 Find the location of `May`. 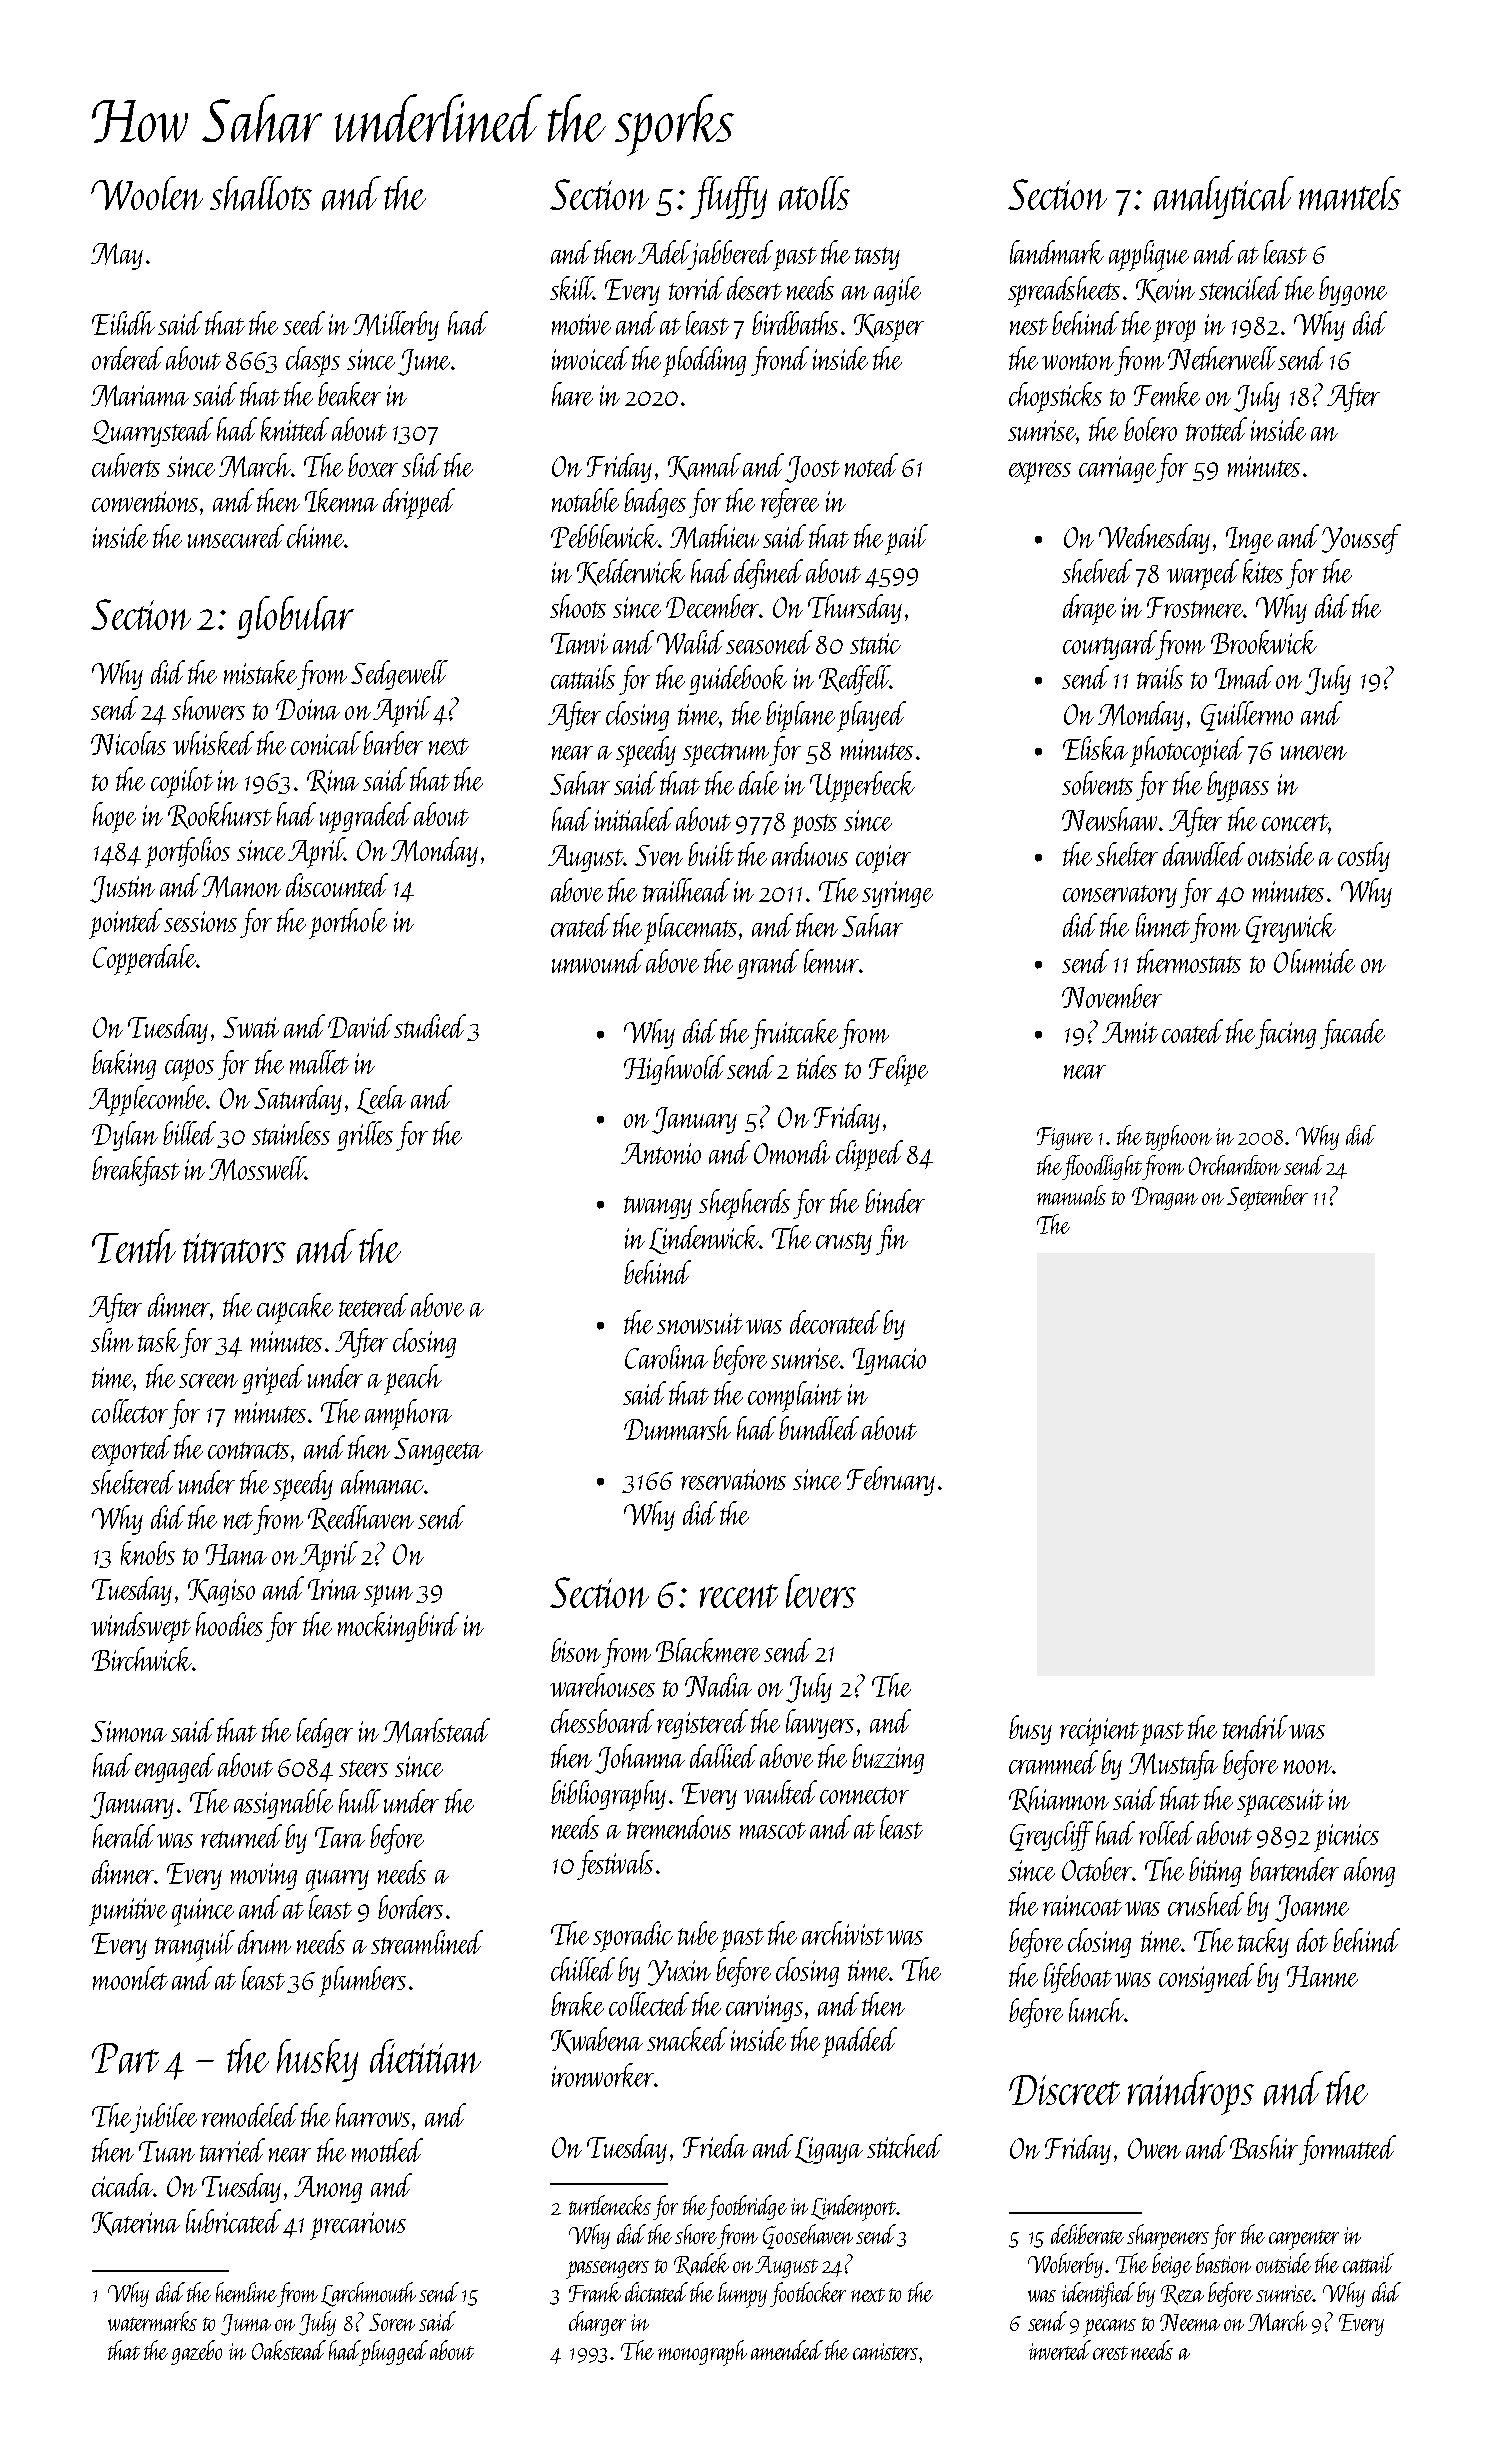

May is located at coordinates (117, 256).
